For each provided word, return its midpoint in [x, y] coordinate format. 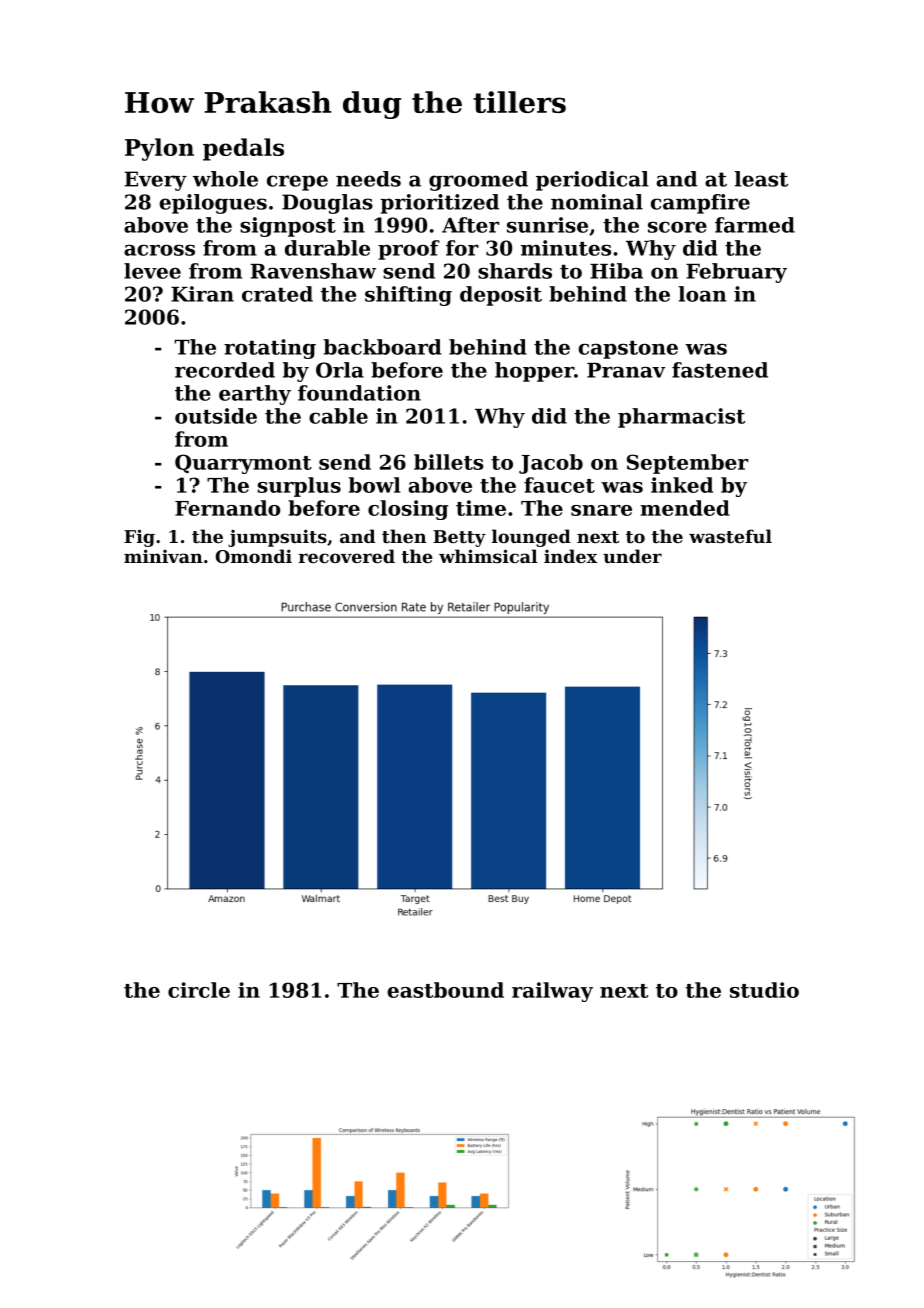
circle [199, 990]
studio [764, 990]
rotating [270, 349]
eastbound [445, 990]
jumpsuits [277, 538]
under [632, 556]
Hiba [616, 271]
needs [368, 179]
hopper [534, 372]
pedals [243, 149]
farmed [755, 225]
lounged [531, 538]
